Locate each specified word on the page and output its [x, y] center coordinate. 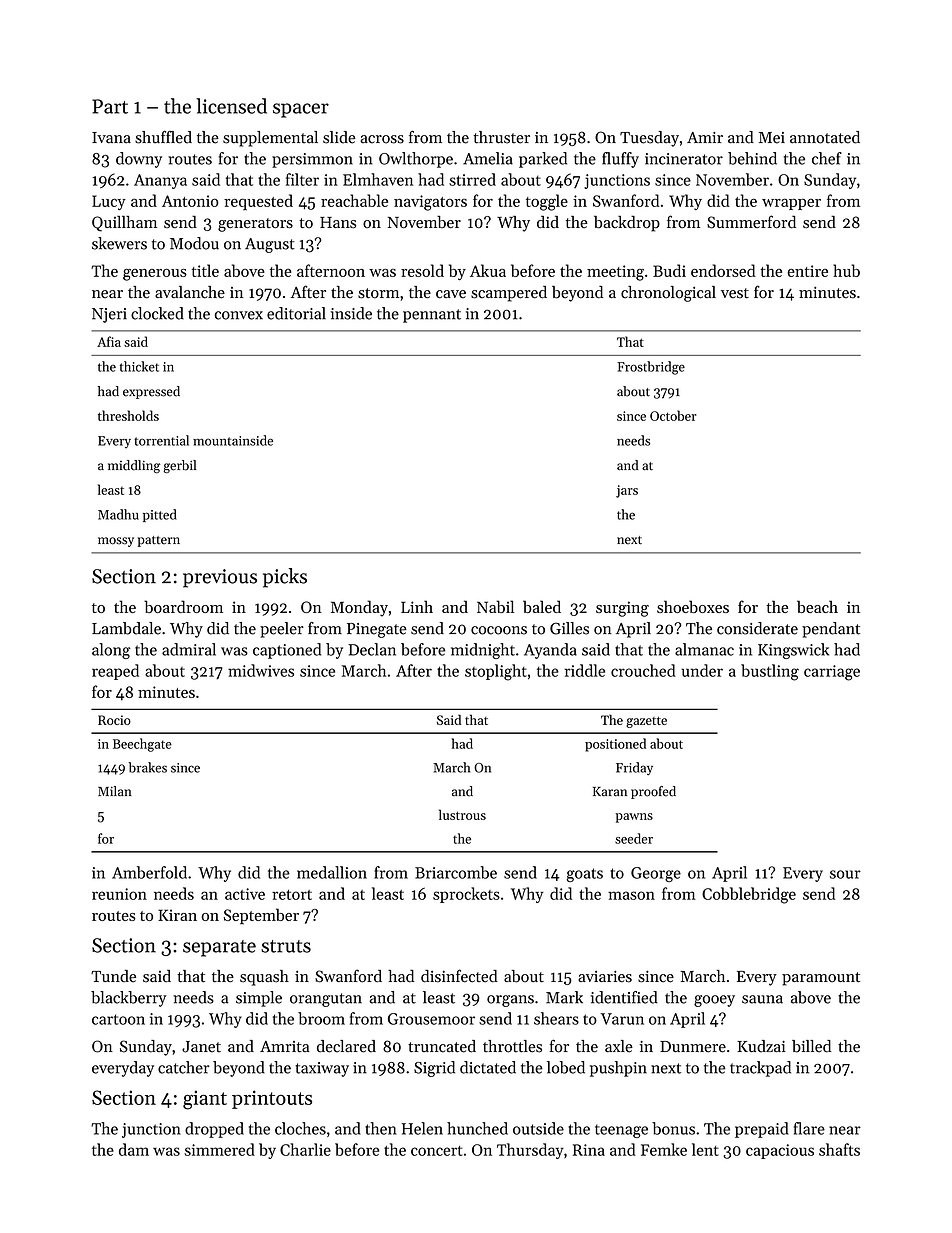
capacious [780, 1151]
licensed [231, 106]
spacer [301, 110]
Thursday [530, 1151]
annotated [825, 137]
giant [205, 1100]
